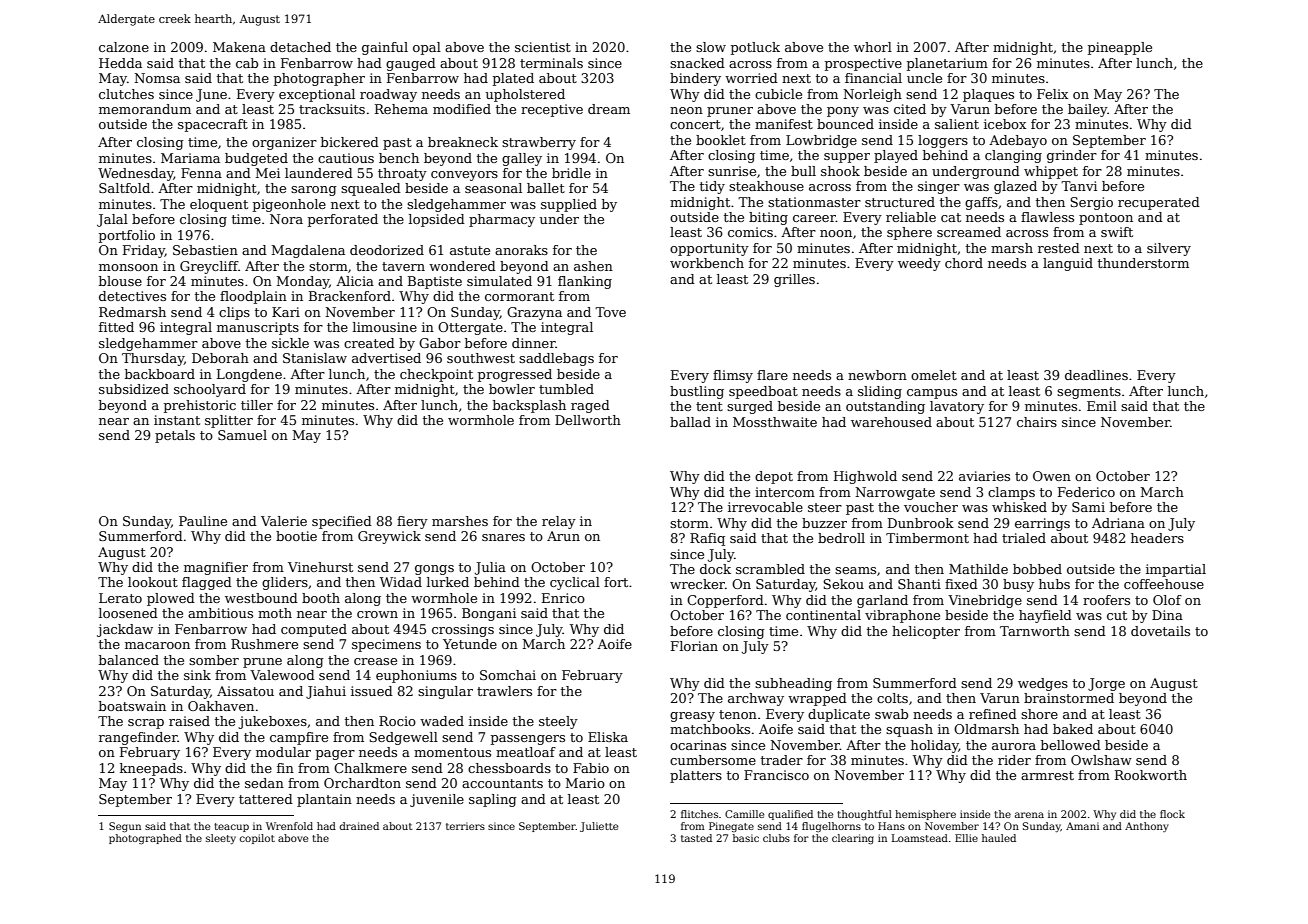 The image size is (1308, 924). I want to click on booklet, so click(721, 140).
